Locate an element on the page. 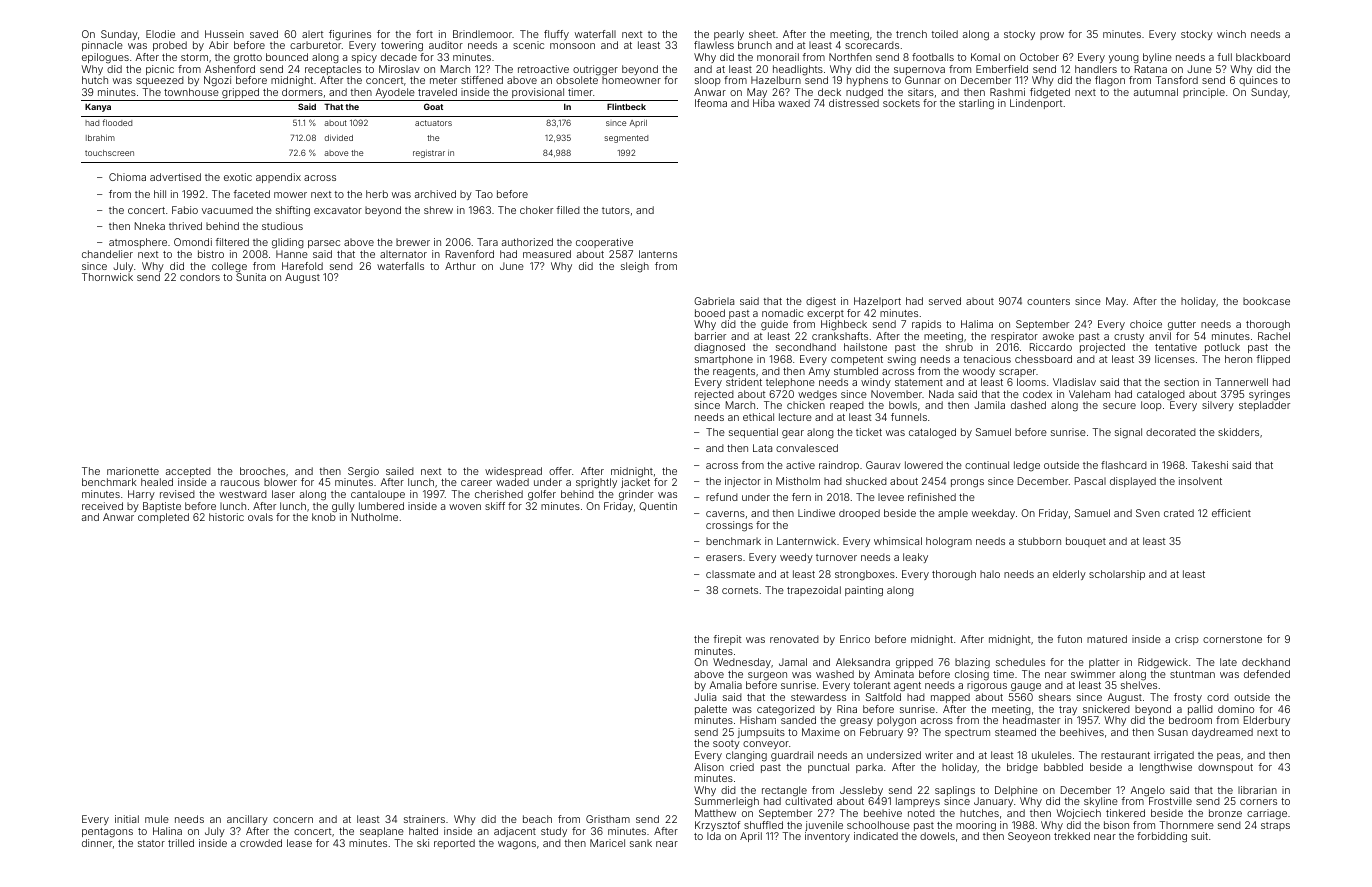 The width and height of the image is (1372, 887). concern is located at coordinates (293, 820).
